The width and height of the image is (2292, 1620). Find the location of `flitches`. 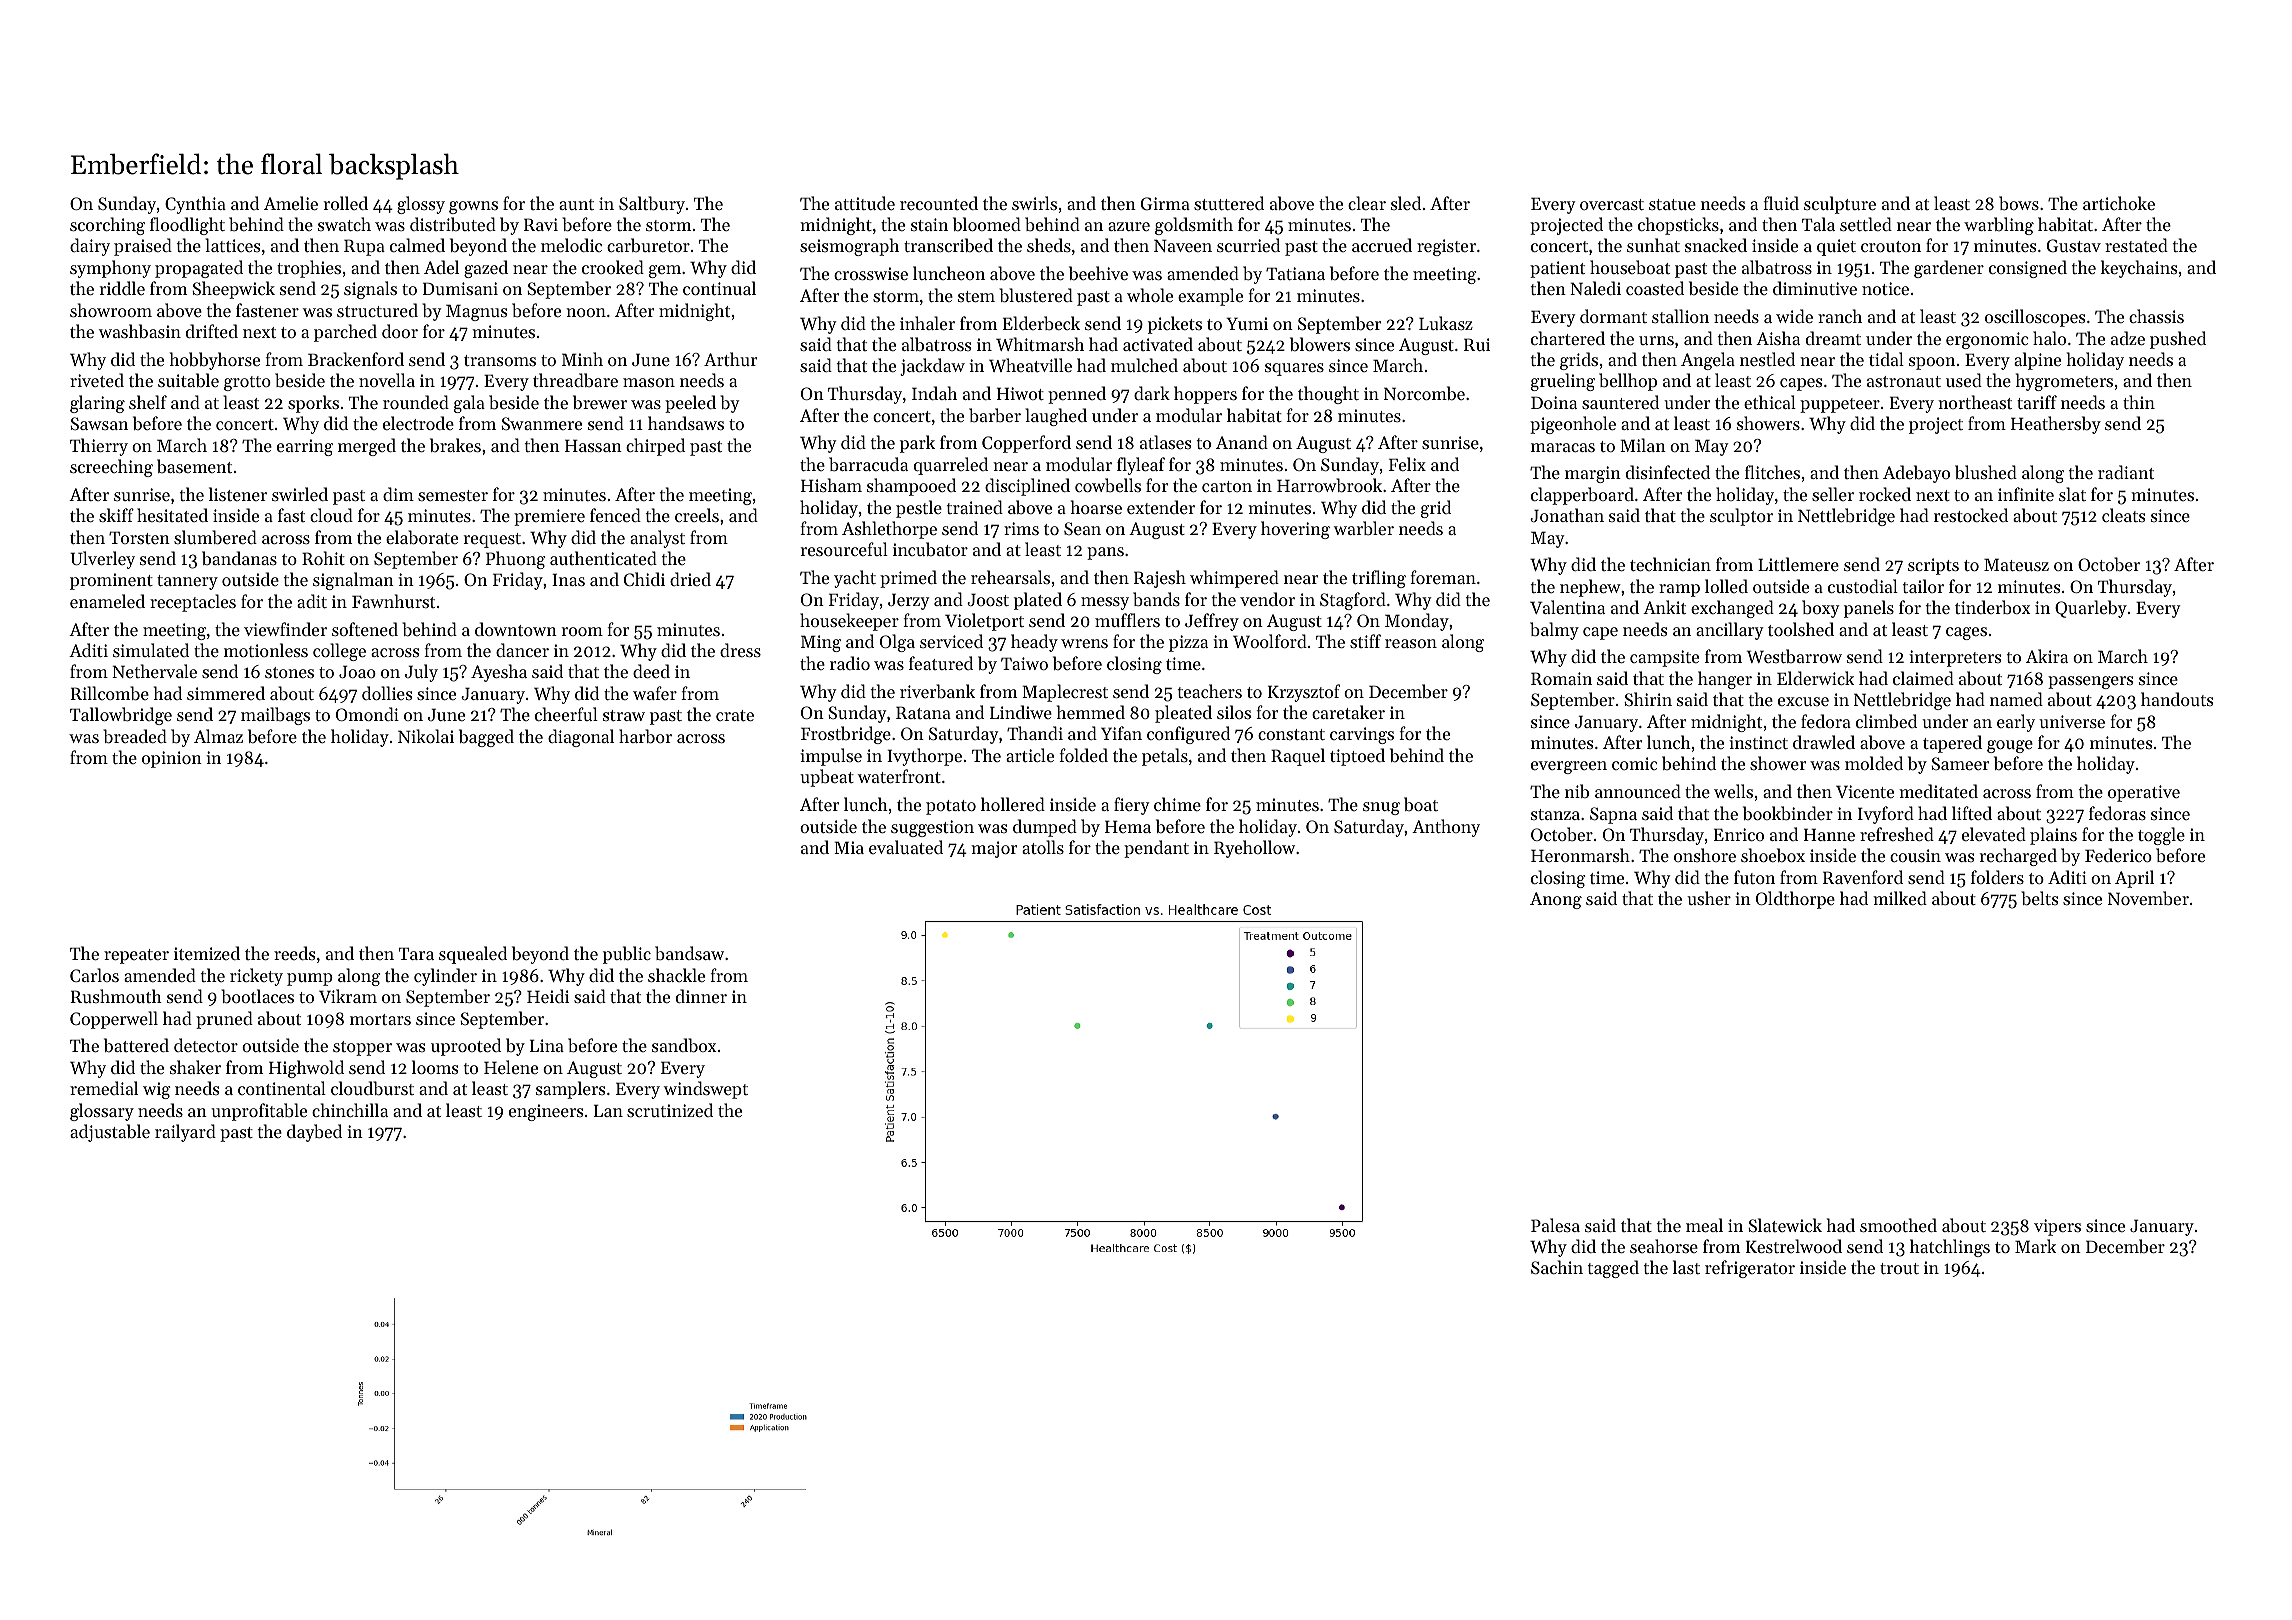

flitches is located at coordinates (1772, 472).
